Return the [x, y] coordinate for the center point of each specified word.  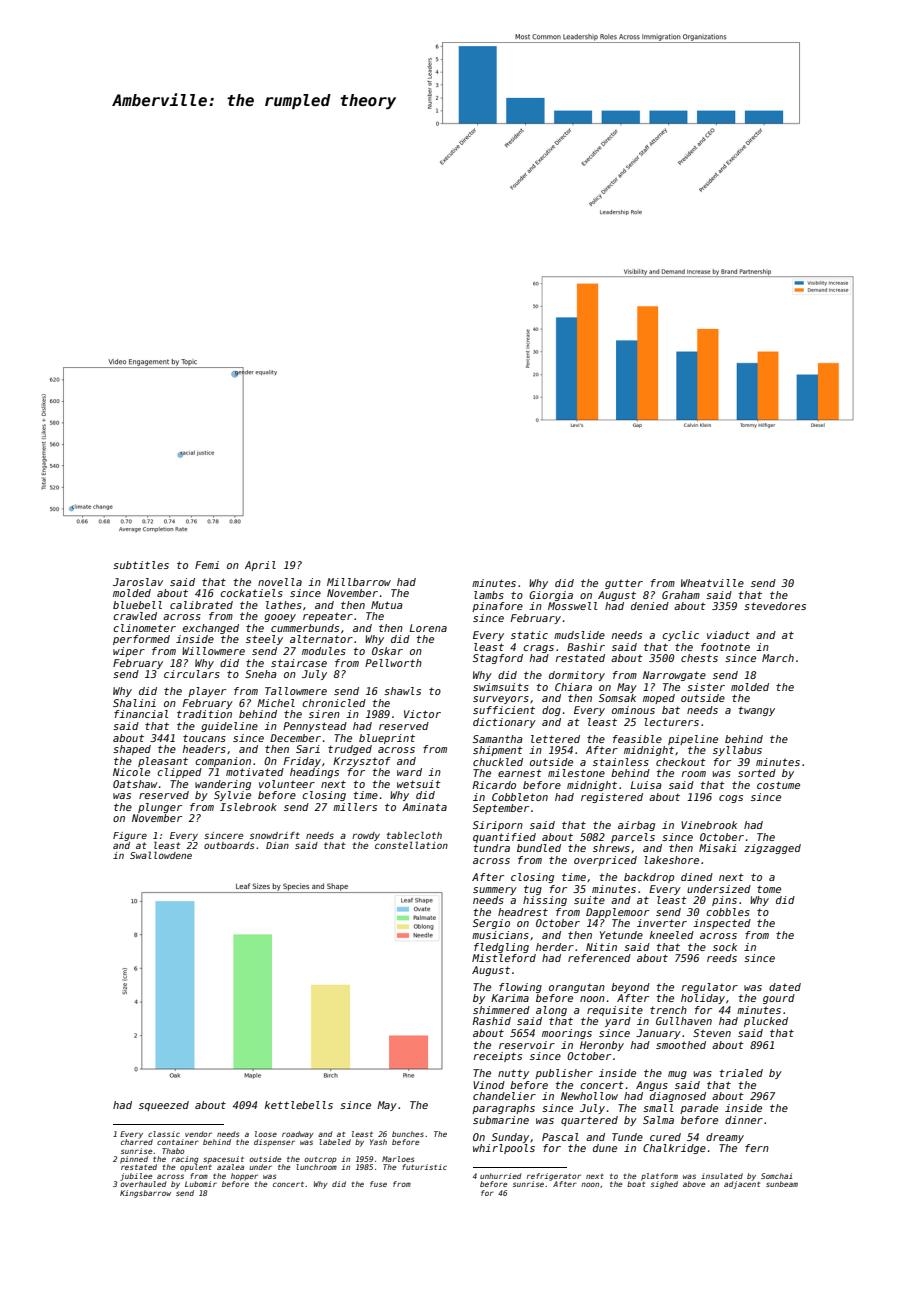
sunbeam [782, 1184]
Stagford [498, 659]
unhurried [501, 1176]
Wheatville [712, 583]
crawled [135, 616]
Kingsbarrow [145, 1194]
